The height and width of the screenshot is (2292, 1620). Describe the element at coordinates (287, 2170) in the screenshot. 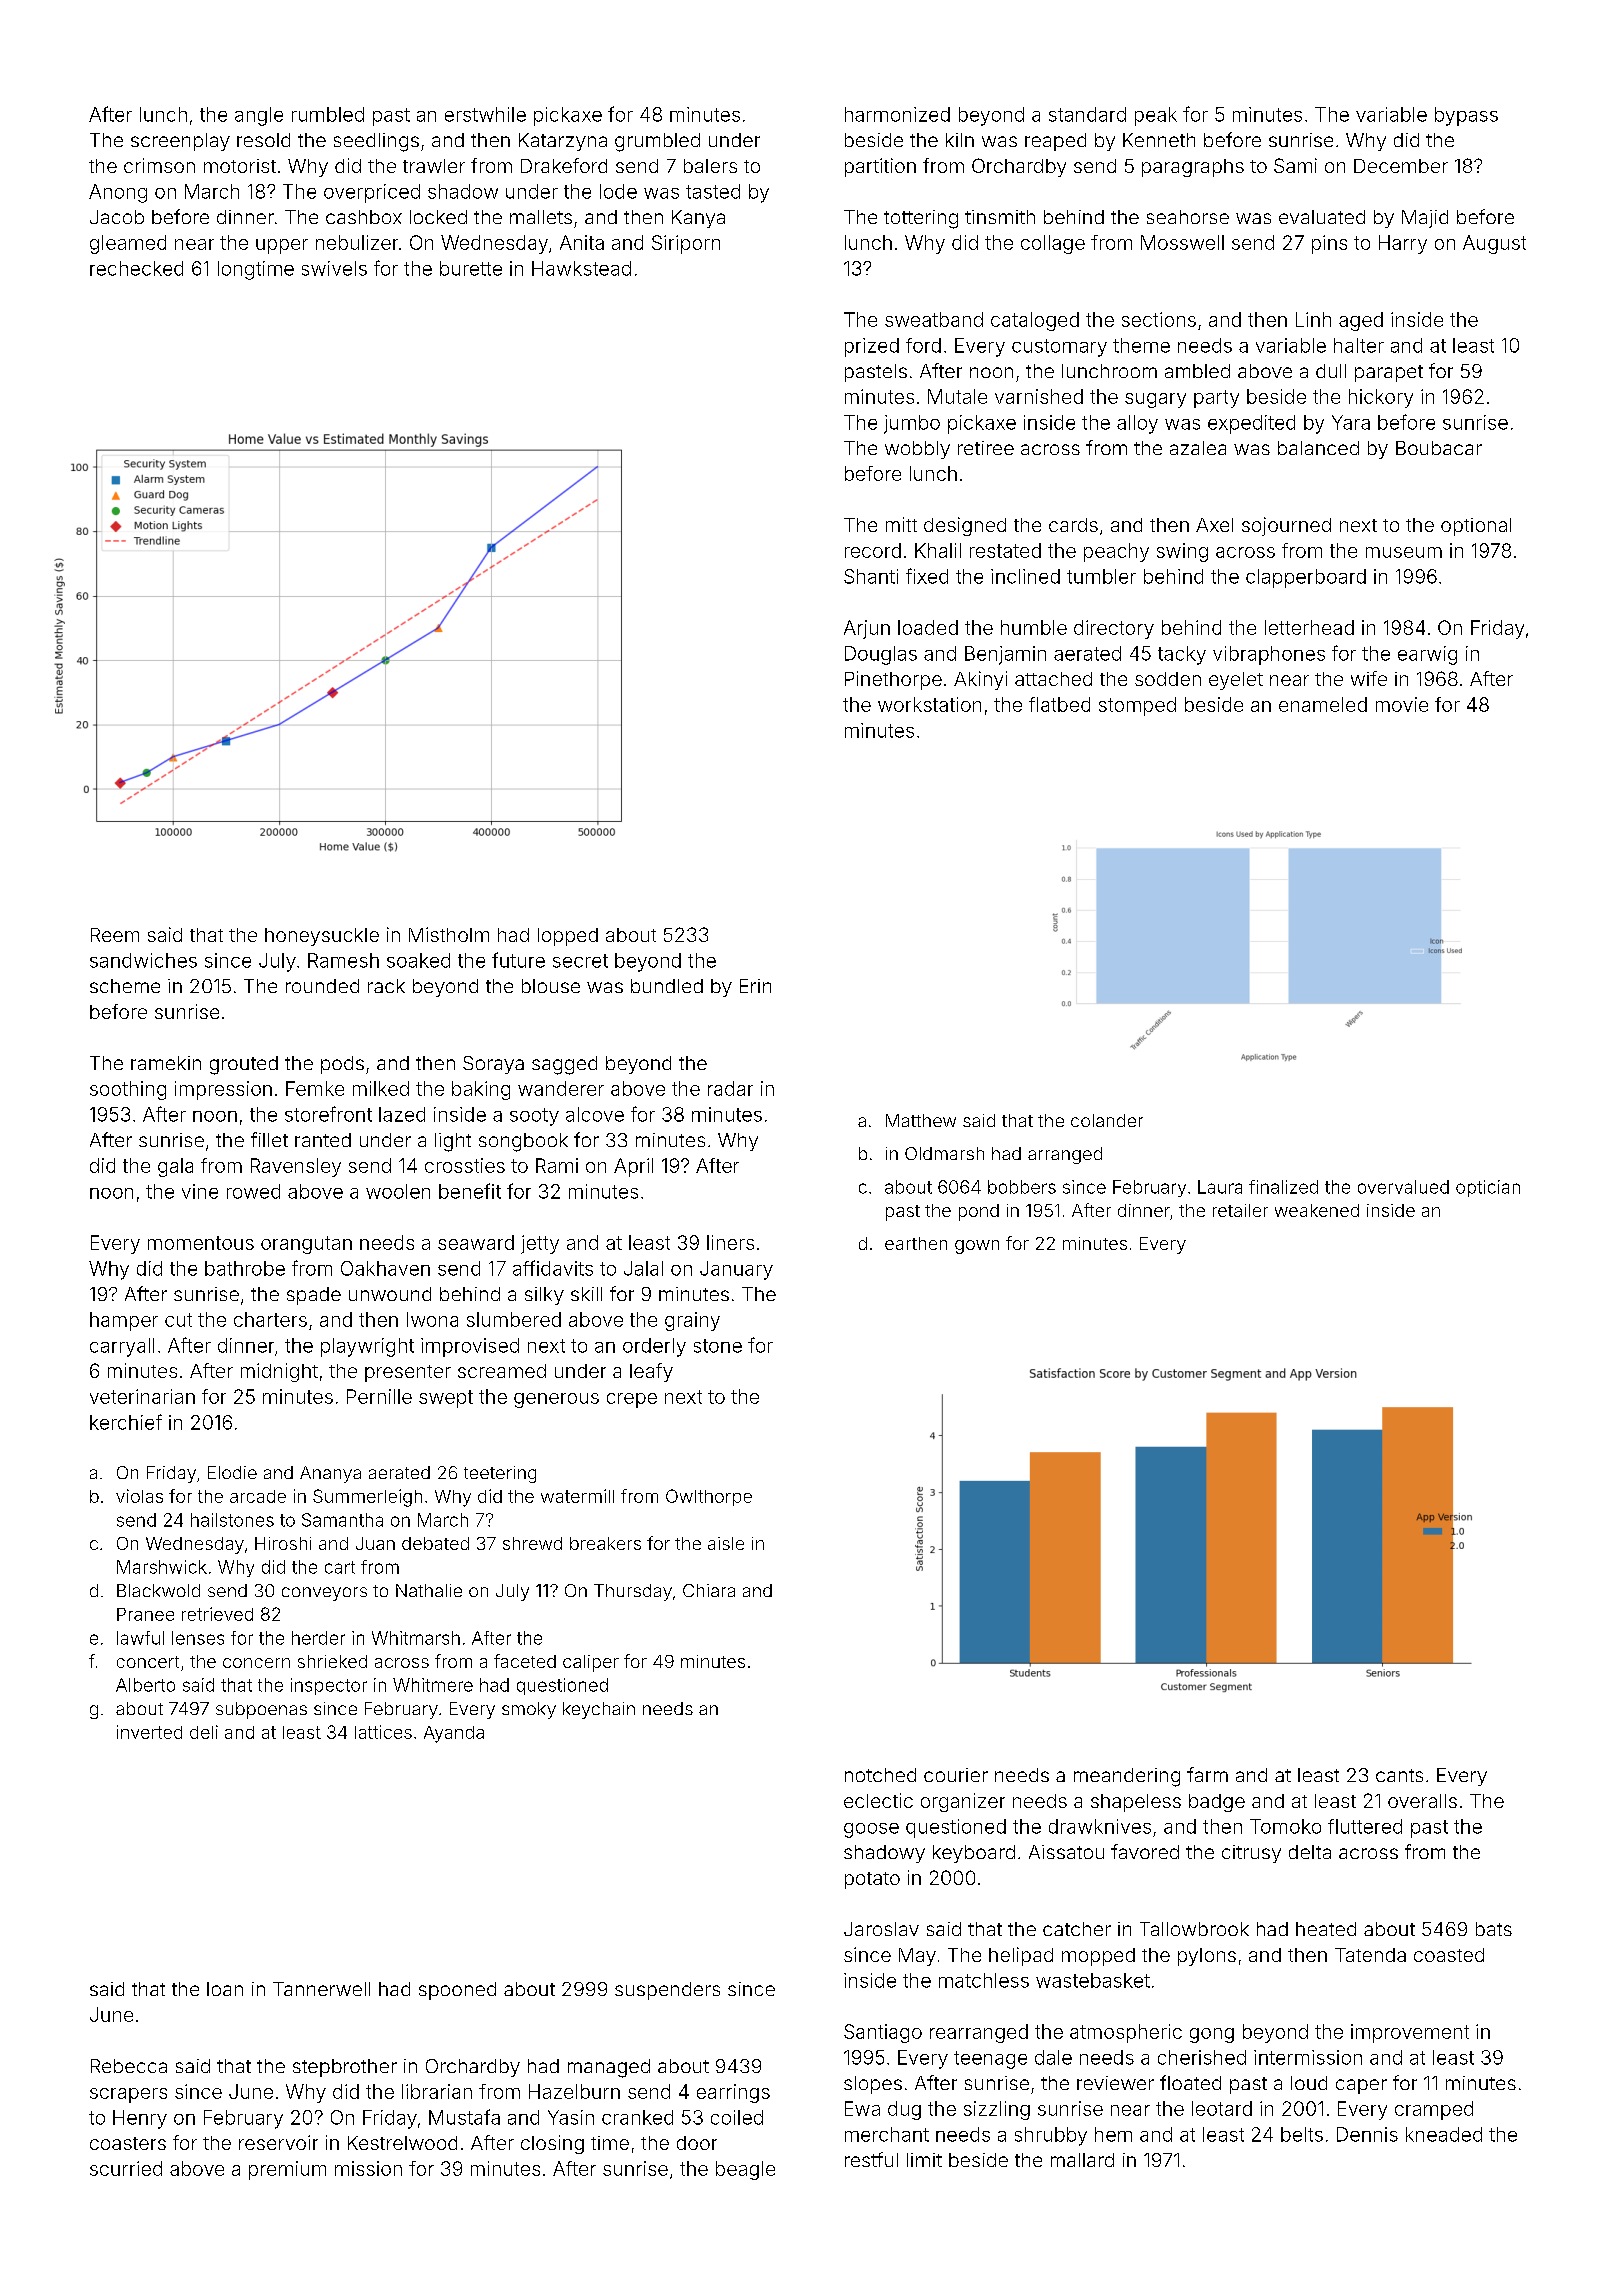

I see `premium` at that location.
